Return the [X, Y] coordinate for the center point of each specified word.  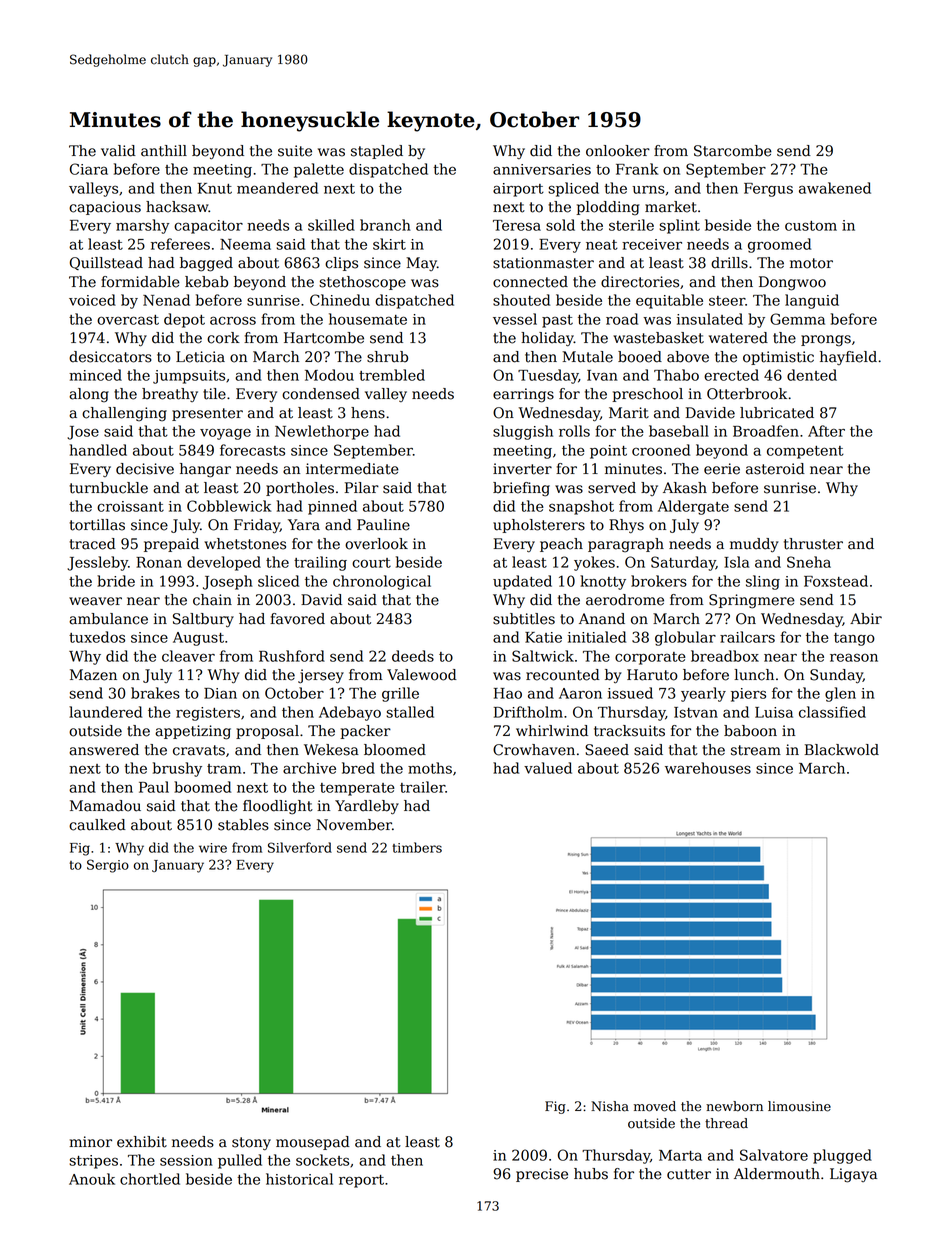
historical [299, 1179]
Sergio [108, 866]
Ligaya [853, 1175]
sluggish [523, 432]
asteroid [775, 469]
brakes [155, 693]
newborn [734, 1106]
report [361, 1181]
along [89, 395]
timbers [417, 847]
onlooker [618, 151]
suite [295, 151]
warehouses [708, 768]
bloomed [395, 750]
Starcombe [733, 151]
